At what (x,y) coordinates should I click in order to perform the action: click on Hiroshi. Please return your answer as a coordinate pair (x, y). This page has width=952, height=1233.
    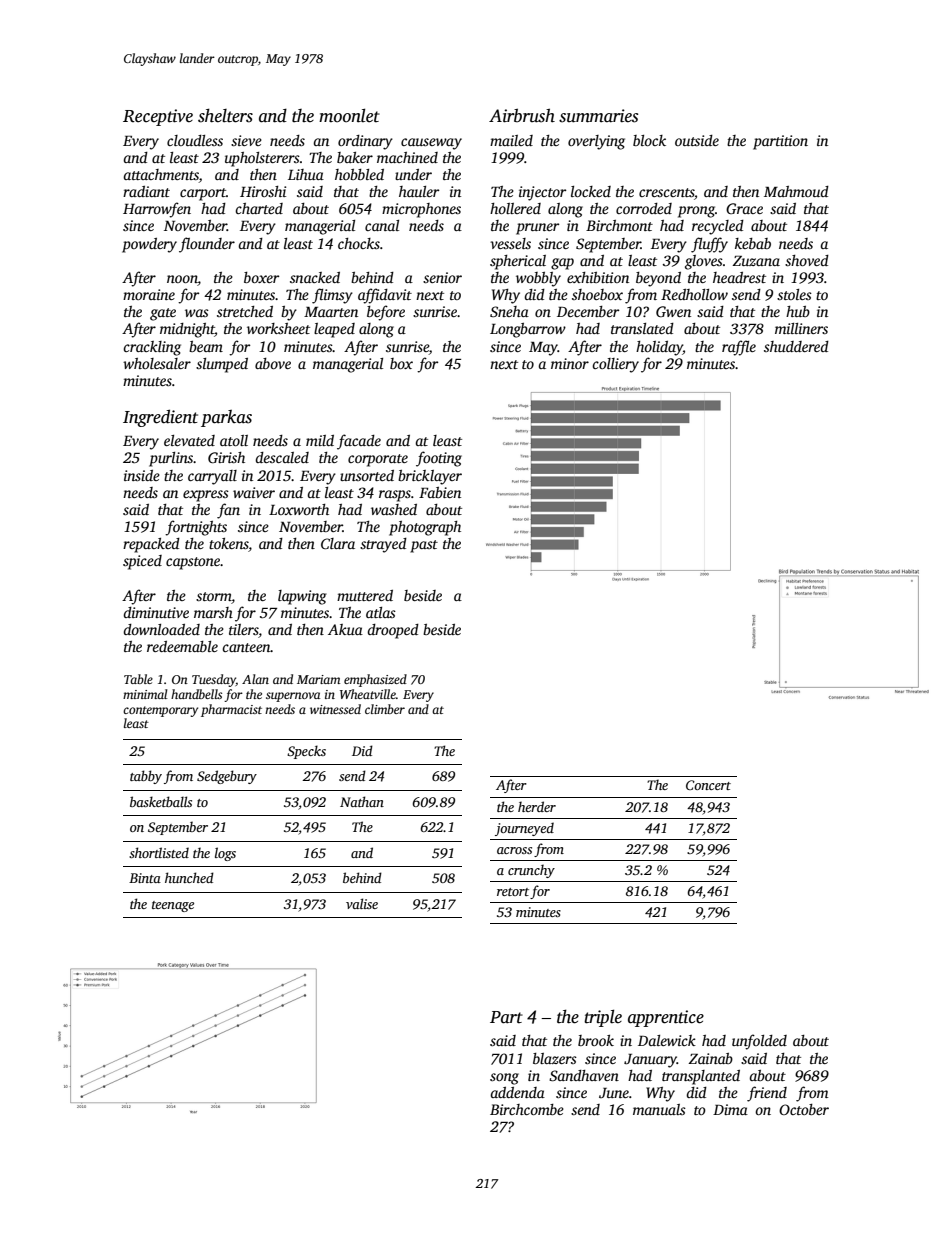
    Looking at the image, I should click on (263, 191).
